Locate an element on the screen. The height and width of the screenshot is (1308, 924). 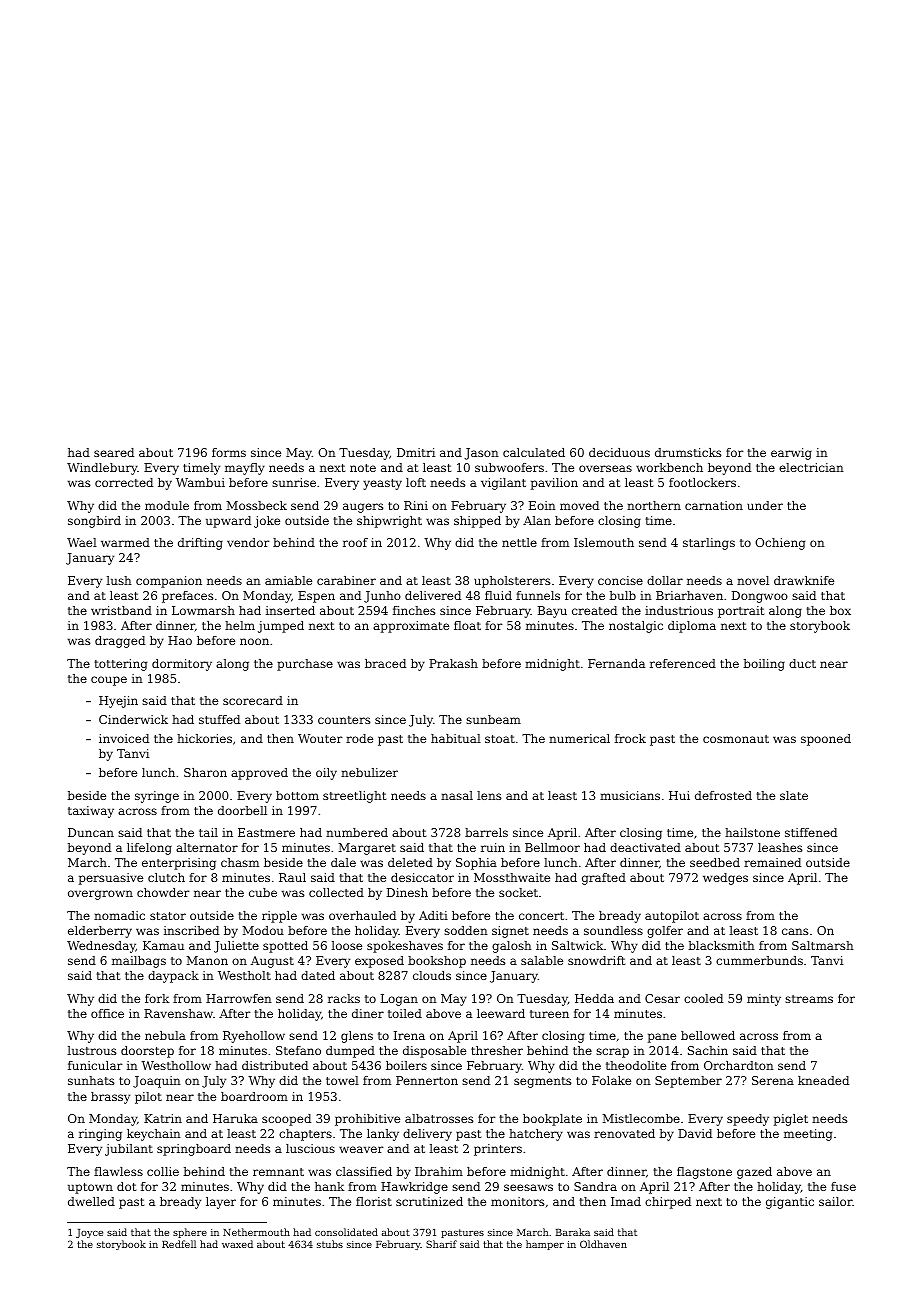
earwig is located at coordinates (791, 454).
